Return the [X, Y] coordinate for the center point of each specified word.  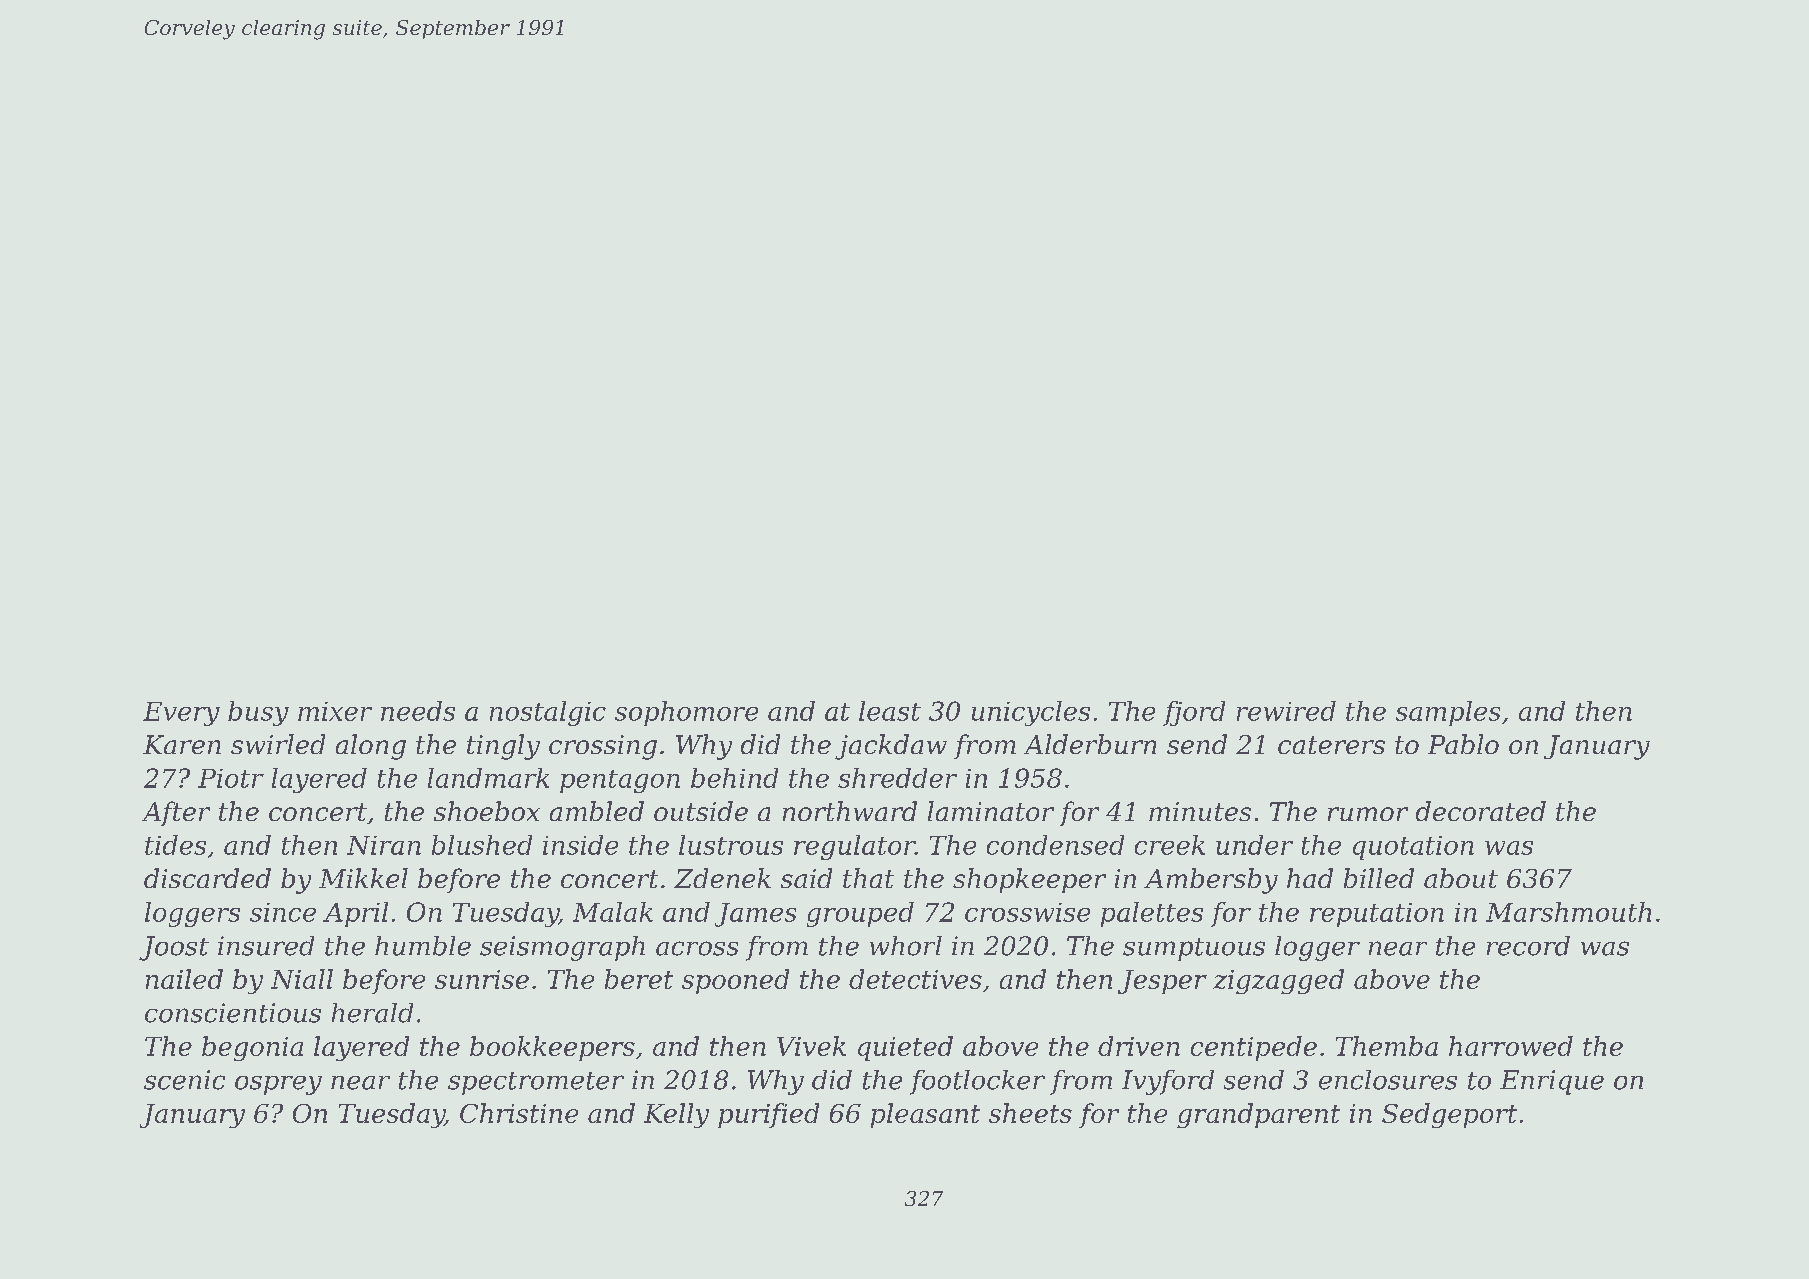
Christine [519, 1113]
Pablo [1463, 744]
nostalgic [548, 713]
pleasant [925, 1115]
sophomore [686, 713]
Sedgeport [1449, 1115]
